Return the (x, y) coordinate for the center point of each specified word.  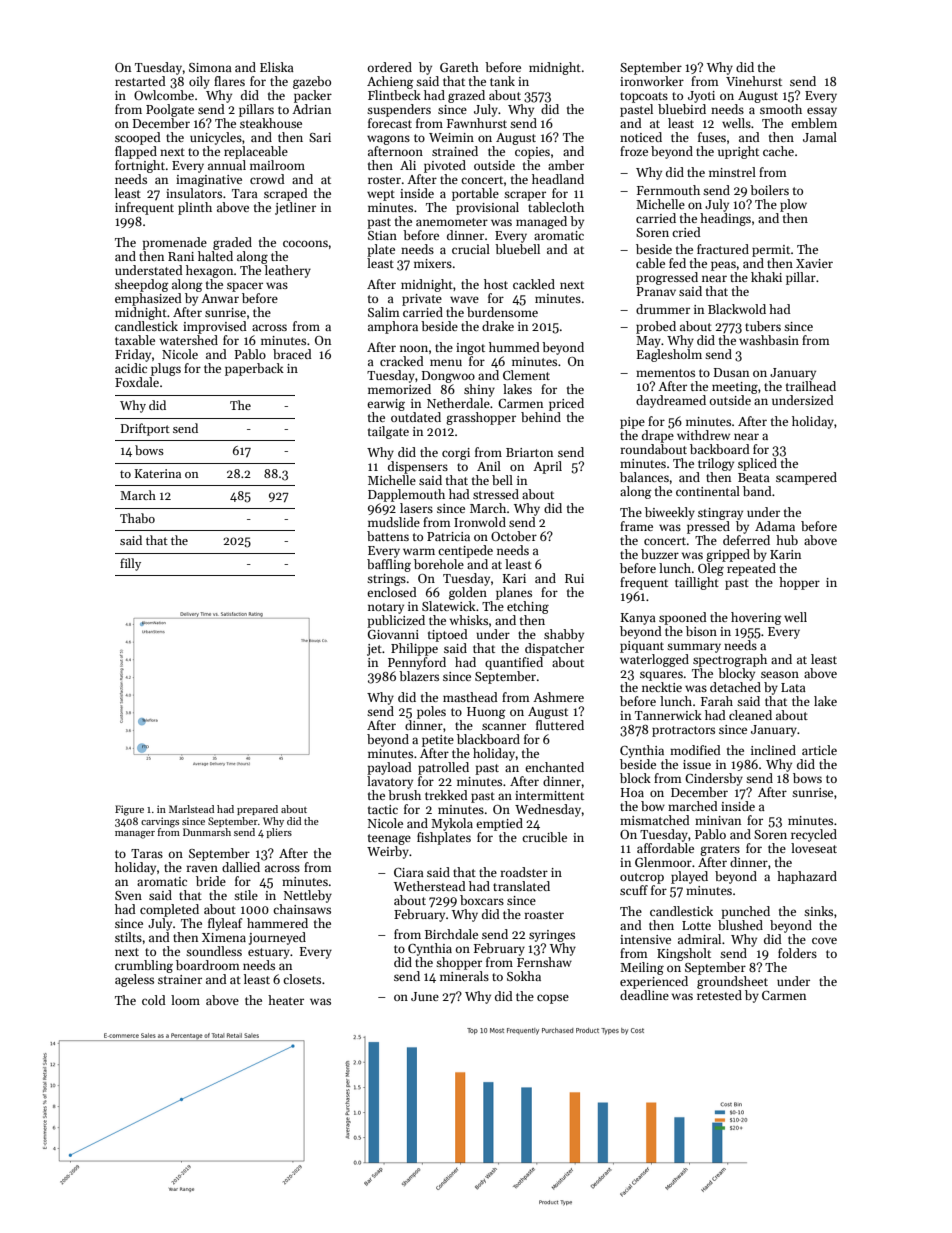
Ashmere (558, 697)
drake (498, 326)
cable (650, 263)
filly (130, 564)
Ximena (224, 937)
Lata (793, 687)
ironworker (652, 81)
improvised (215, 327)
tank (502, 81)
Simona (210, 67)
